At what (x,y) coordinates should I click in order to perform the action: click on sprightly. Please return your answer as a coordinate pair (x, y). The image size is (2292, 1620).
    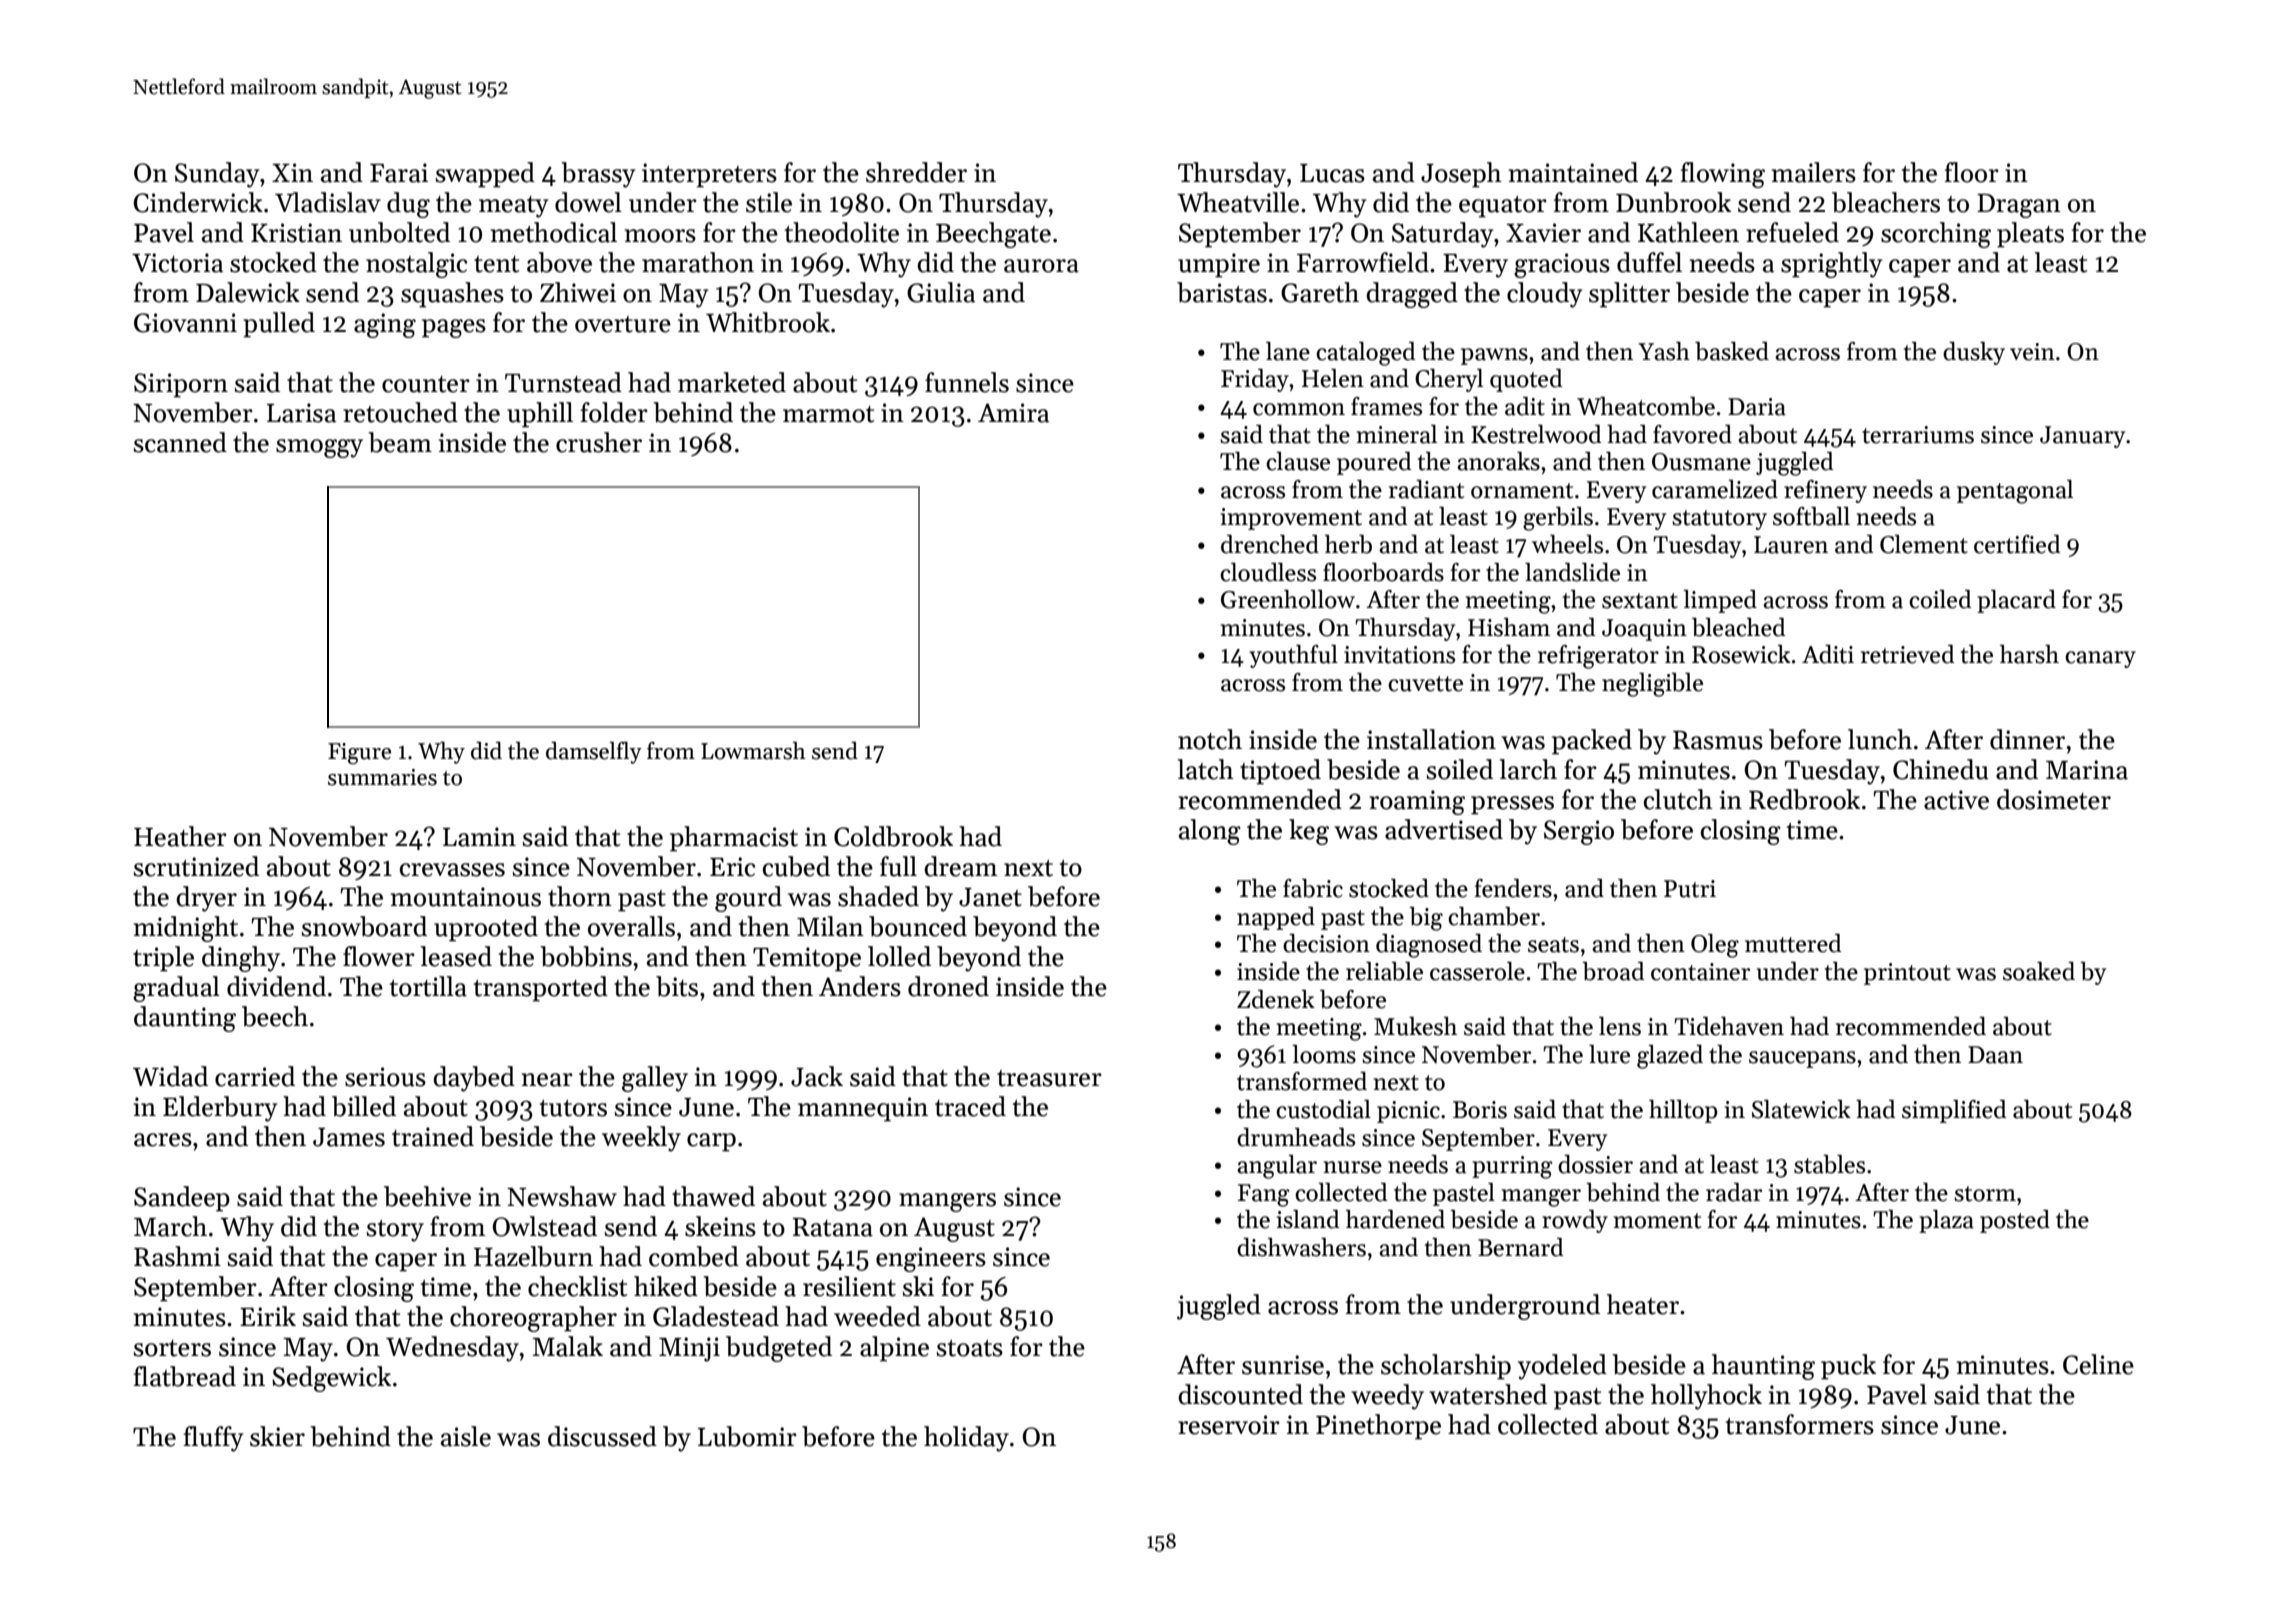
    Looking at the image, I should click on (1831, 265).
